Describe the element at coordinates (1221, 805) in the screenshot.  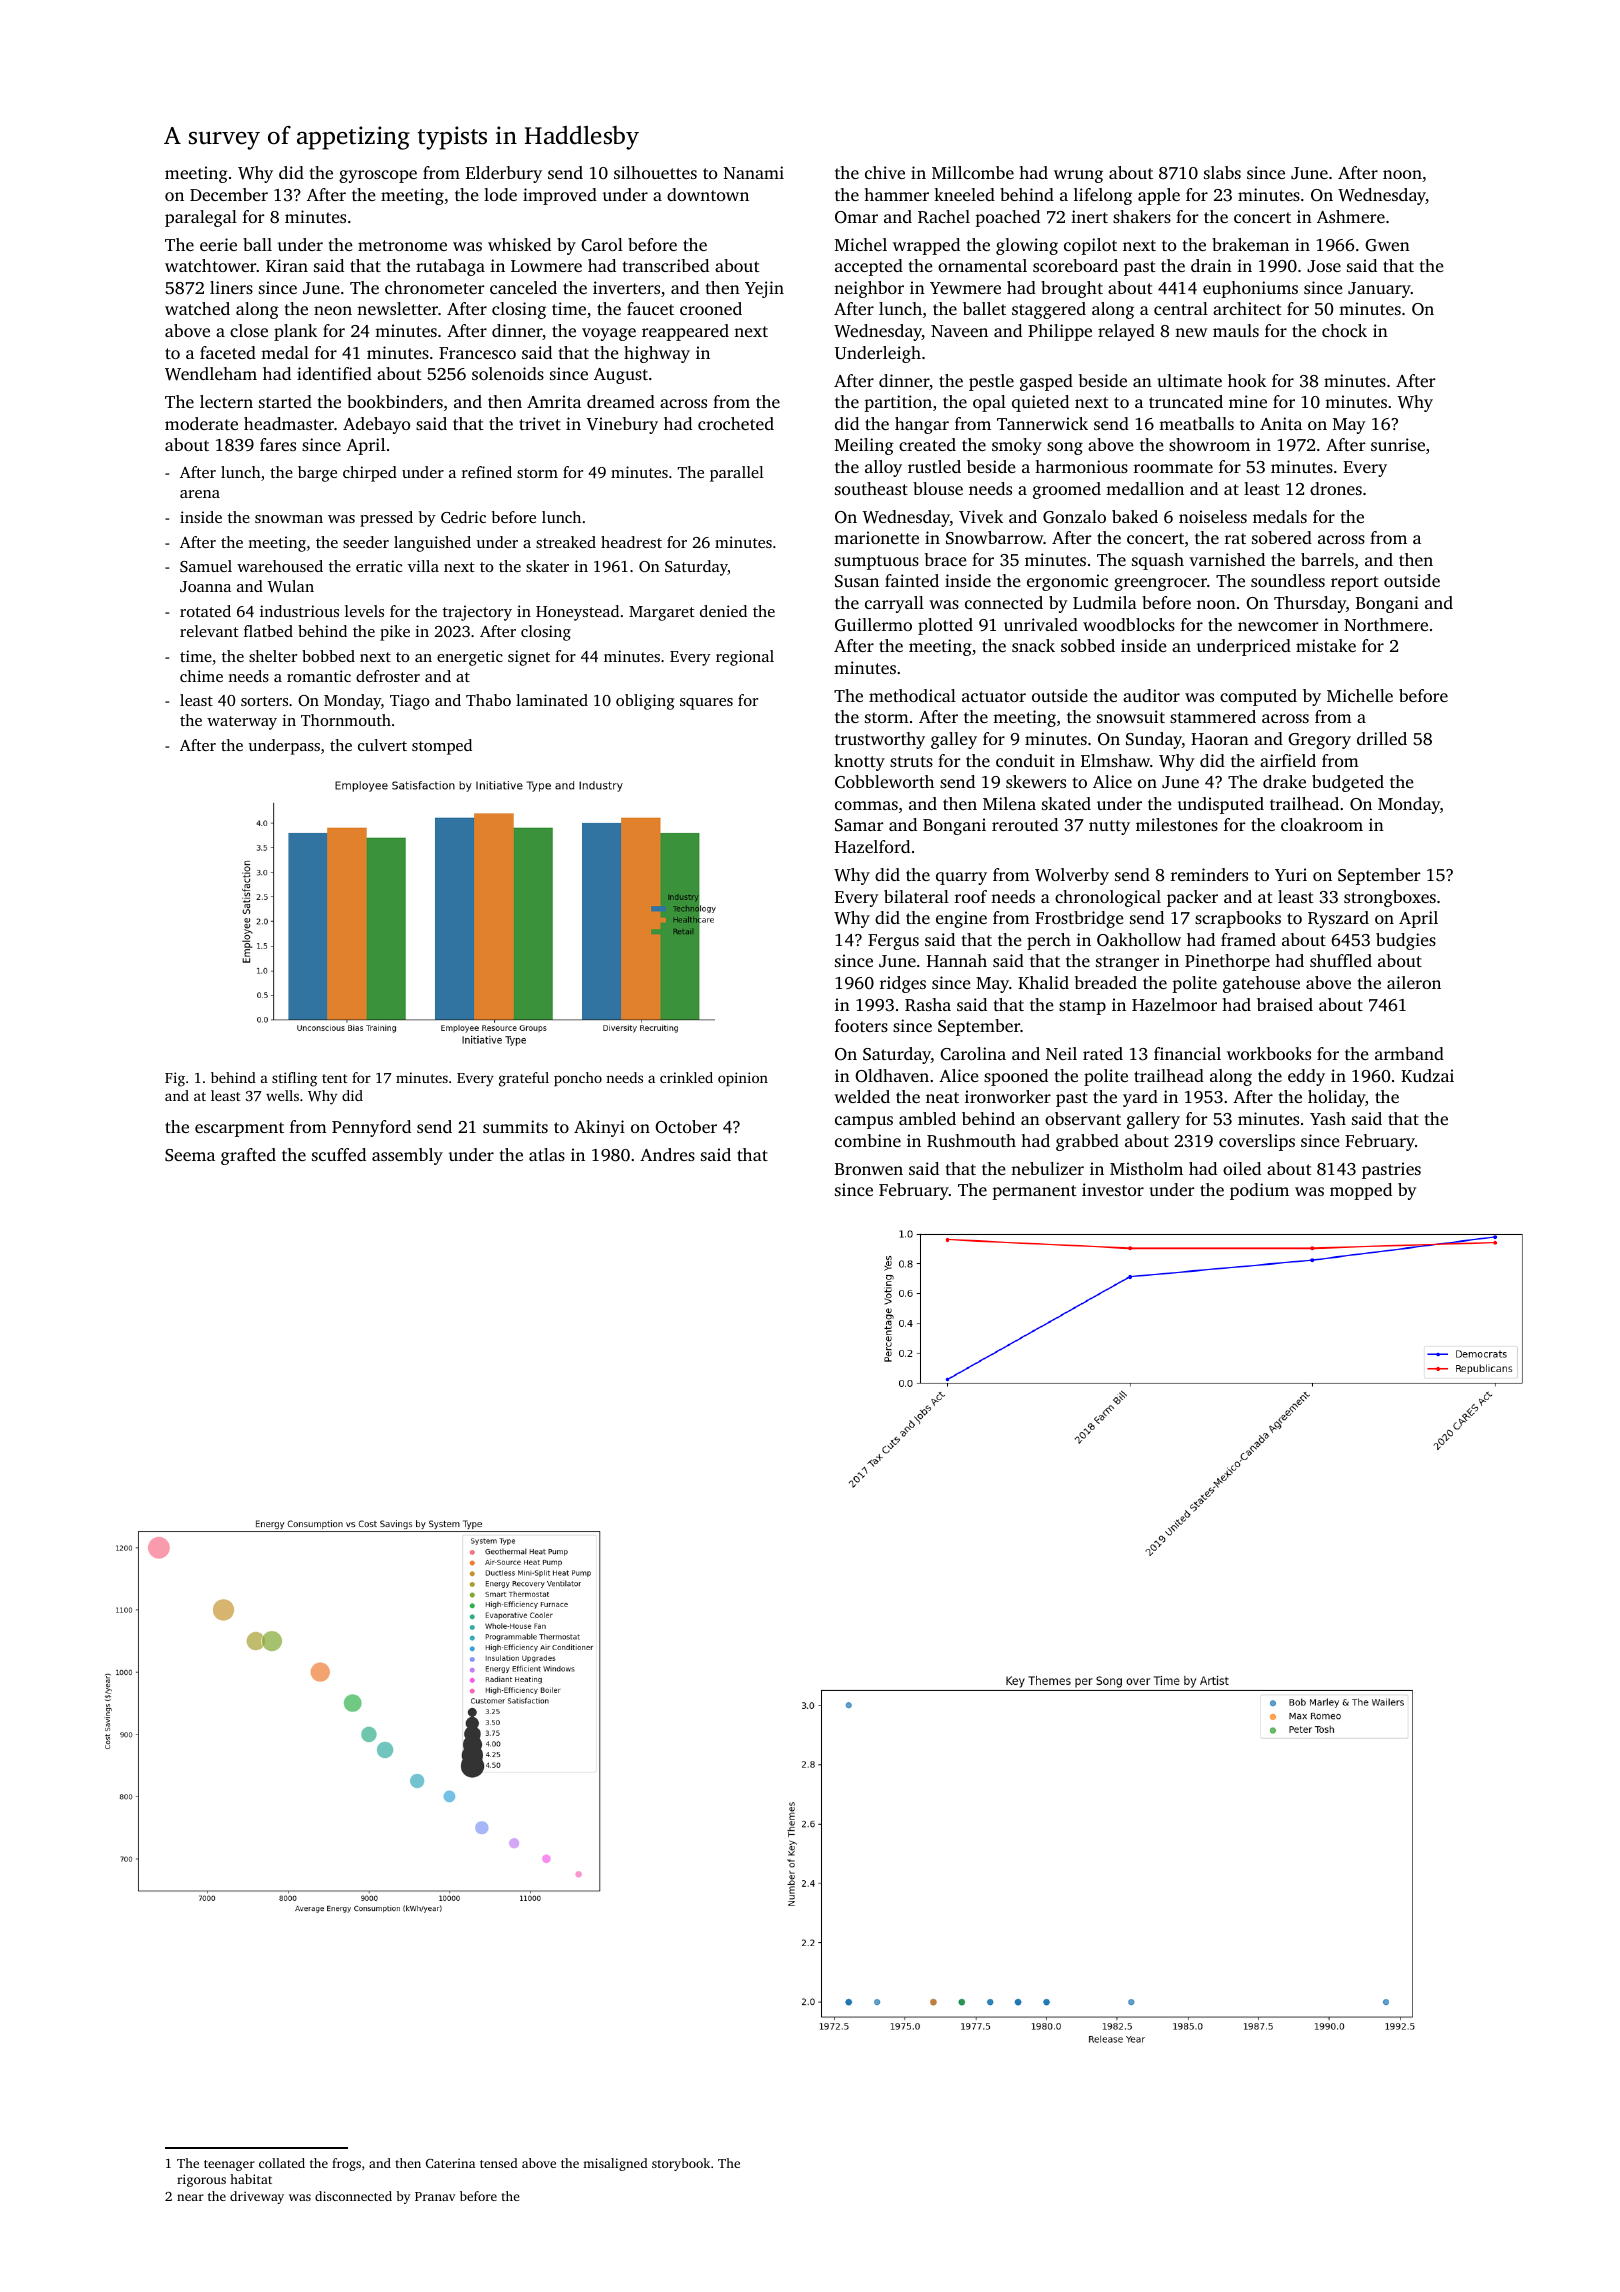
I see `undisputed` at that location.
